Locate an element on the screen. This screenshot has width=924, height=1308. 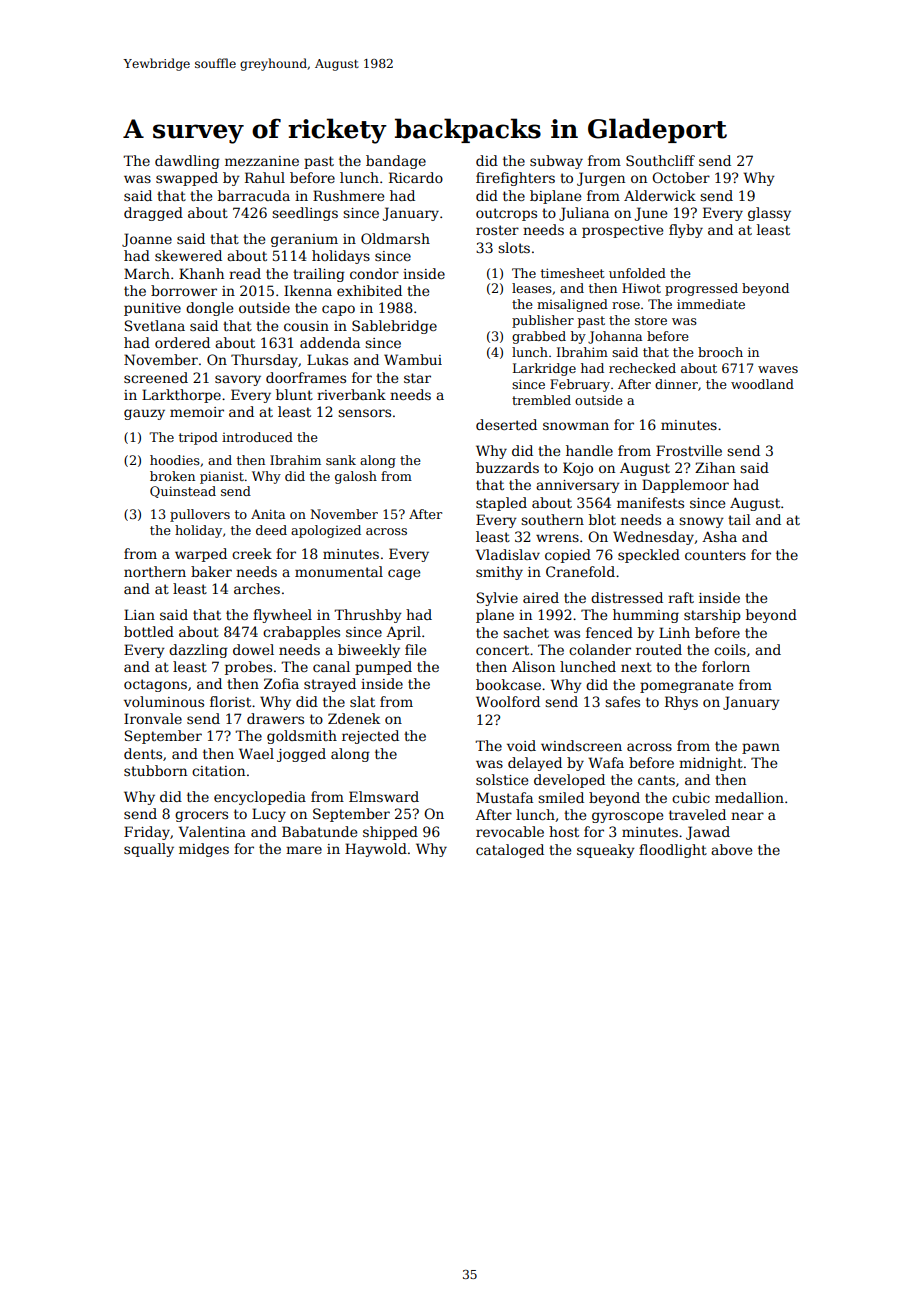
warped is located at coordinates (201, 555).
